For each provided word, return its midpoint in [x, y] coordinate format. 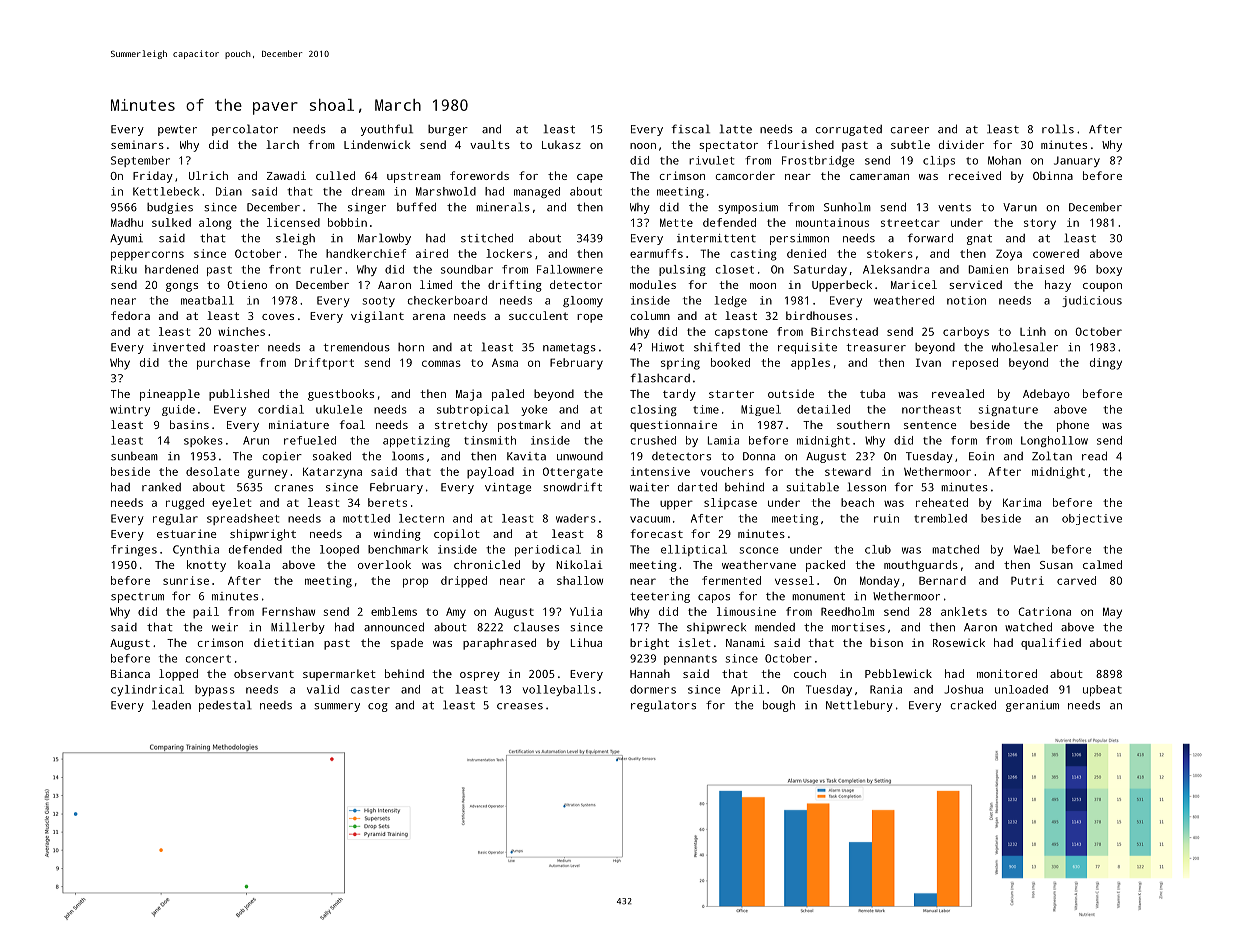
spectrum [137, 598]
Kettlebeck [166, 191]
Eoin [981, 456]
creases [520, 706]
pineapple [170, 395]
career [909, 130]
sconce [759, 550]
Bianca [130, 673]
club [878, 549]
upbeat [1102, 690]
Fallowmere [570, 269]
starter [731, 394]
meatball [207, 300]
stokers [890, 253]
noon [643, 146]
